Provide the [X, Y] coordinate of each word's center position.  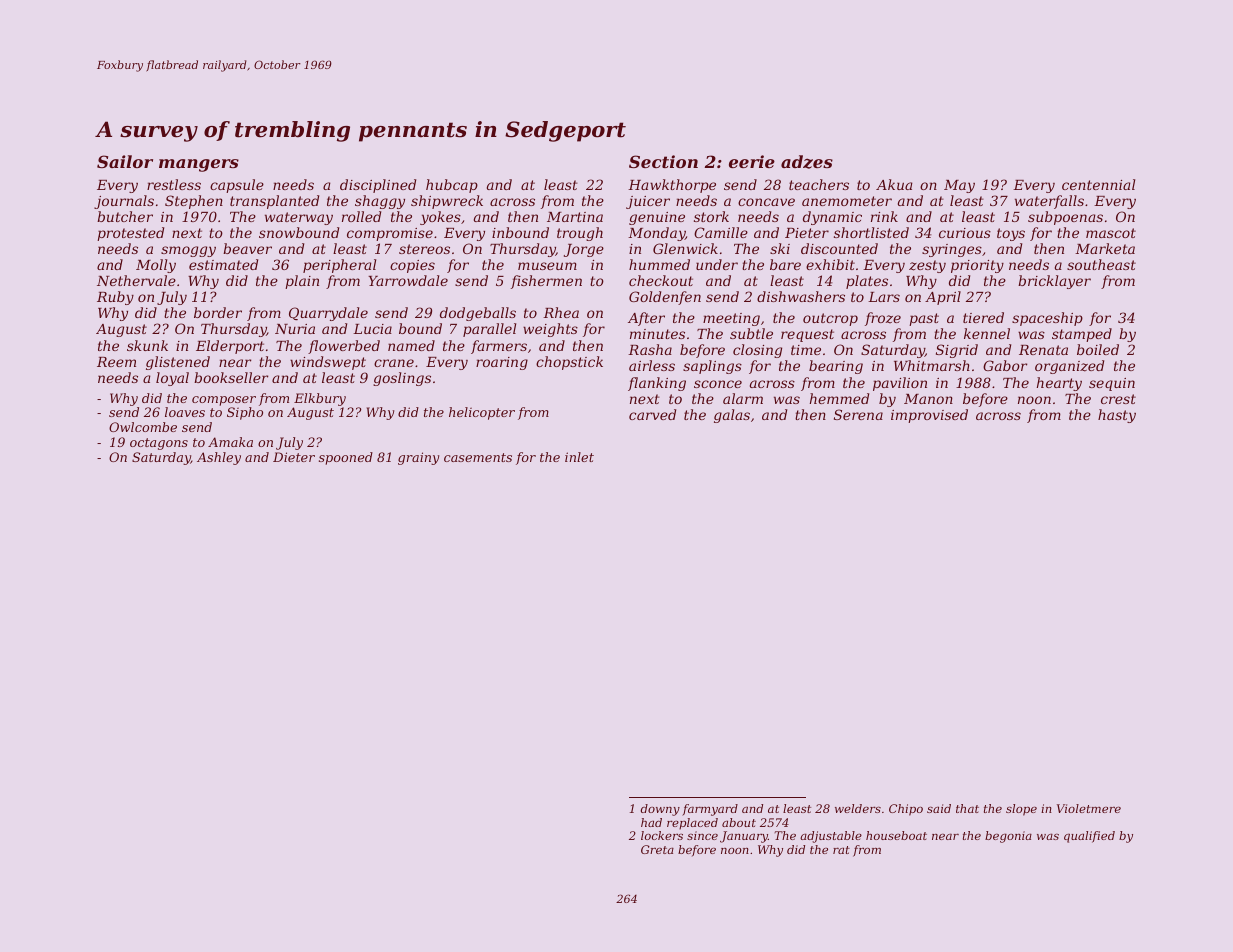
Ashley [219, 458]
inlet [579, 457]
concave [766, 202]
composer [224, 401]
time [806, 350]
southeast [1101, 264]
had [651, 822]
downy [660, 810]
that [967, 808]
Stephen [194, 202]
